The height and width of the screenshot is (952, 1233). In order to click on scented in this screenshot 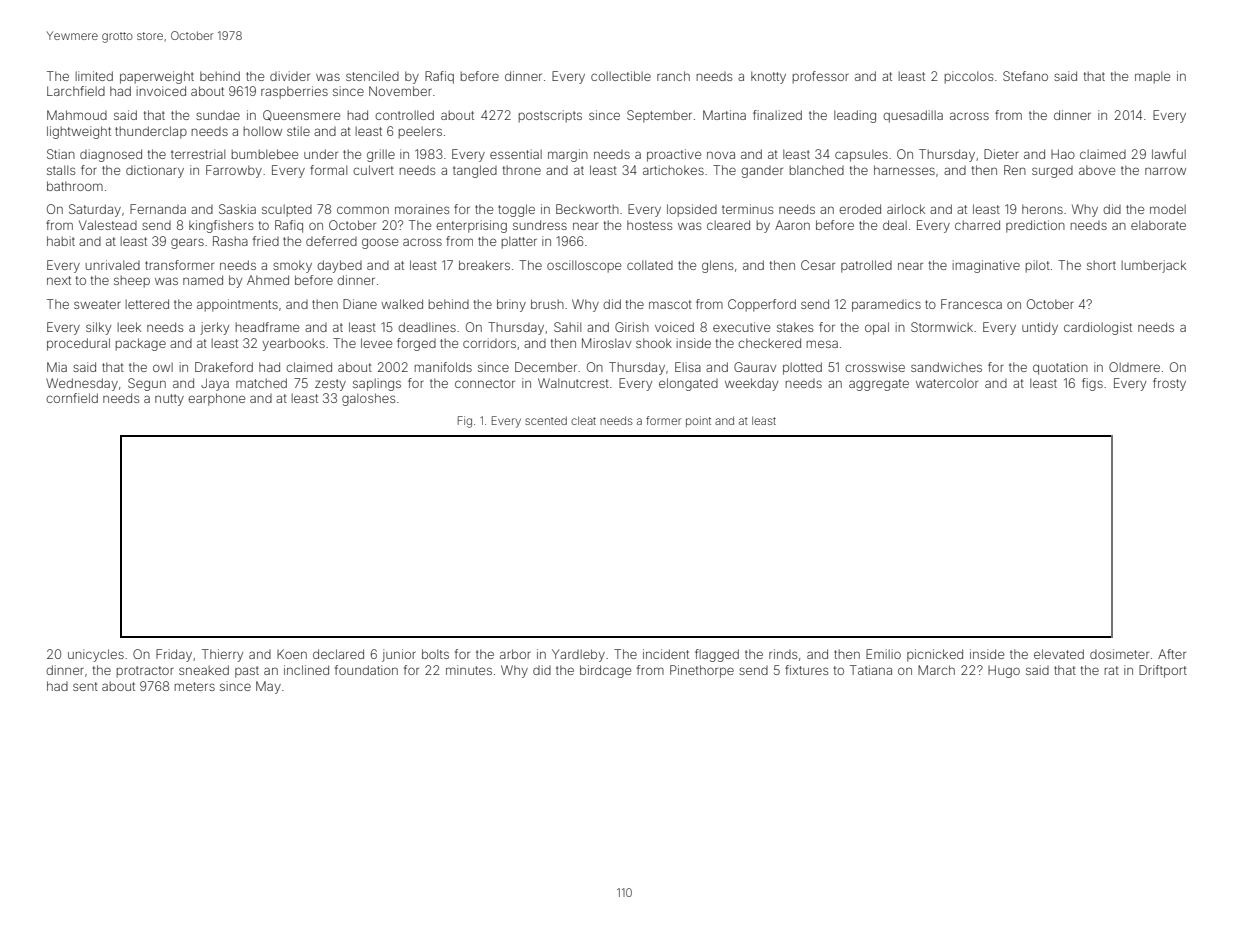, I will do `click(546, 420)`.
